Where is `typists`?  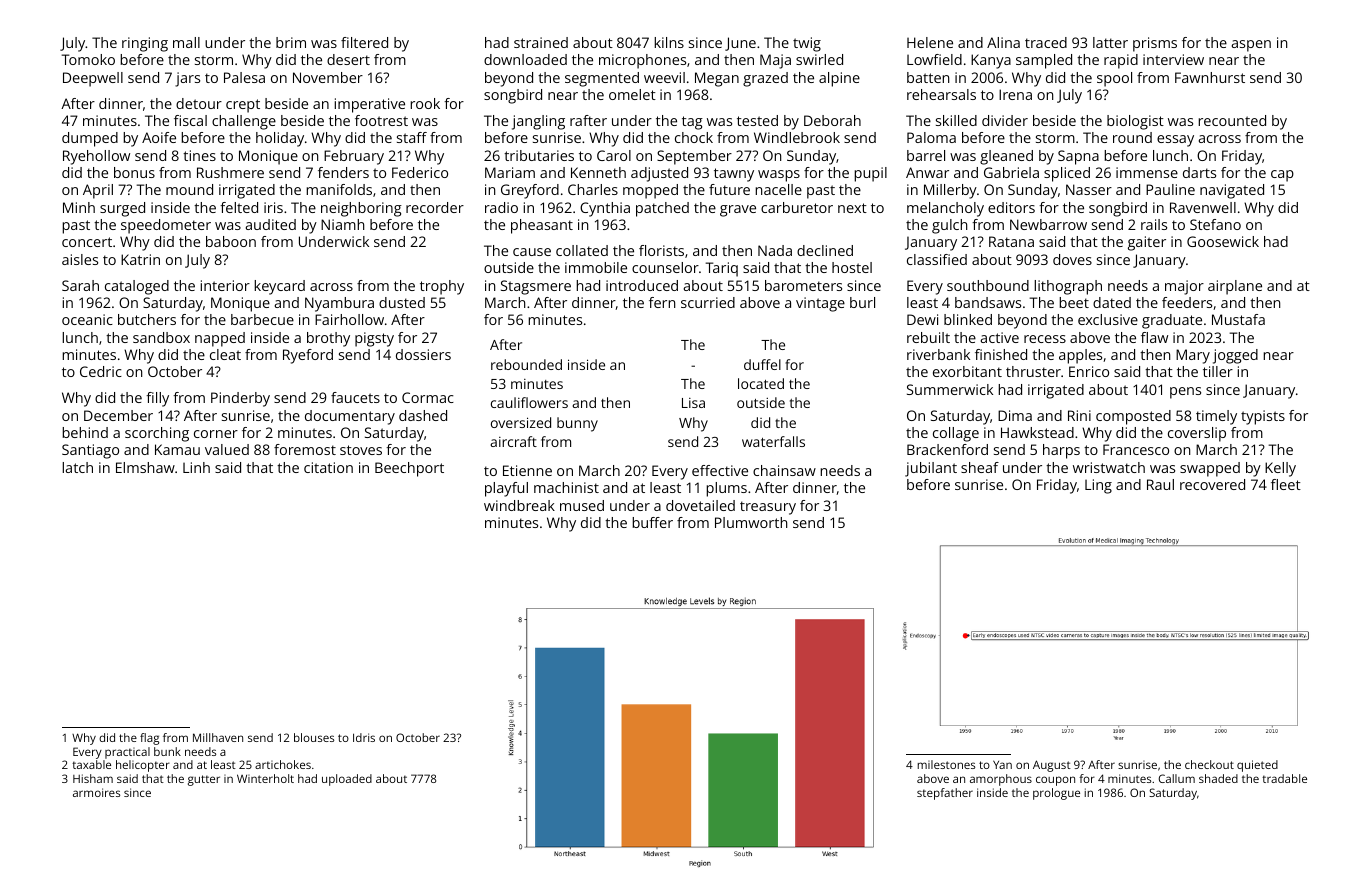
typists is located at coordinates (1263, 417).
